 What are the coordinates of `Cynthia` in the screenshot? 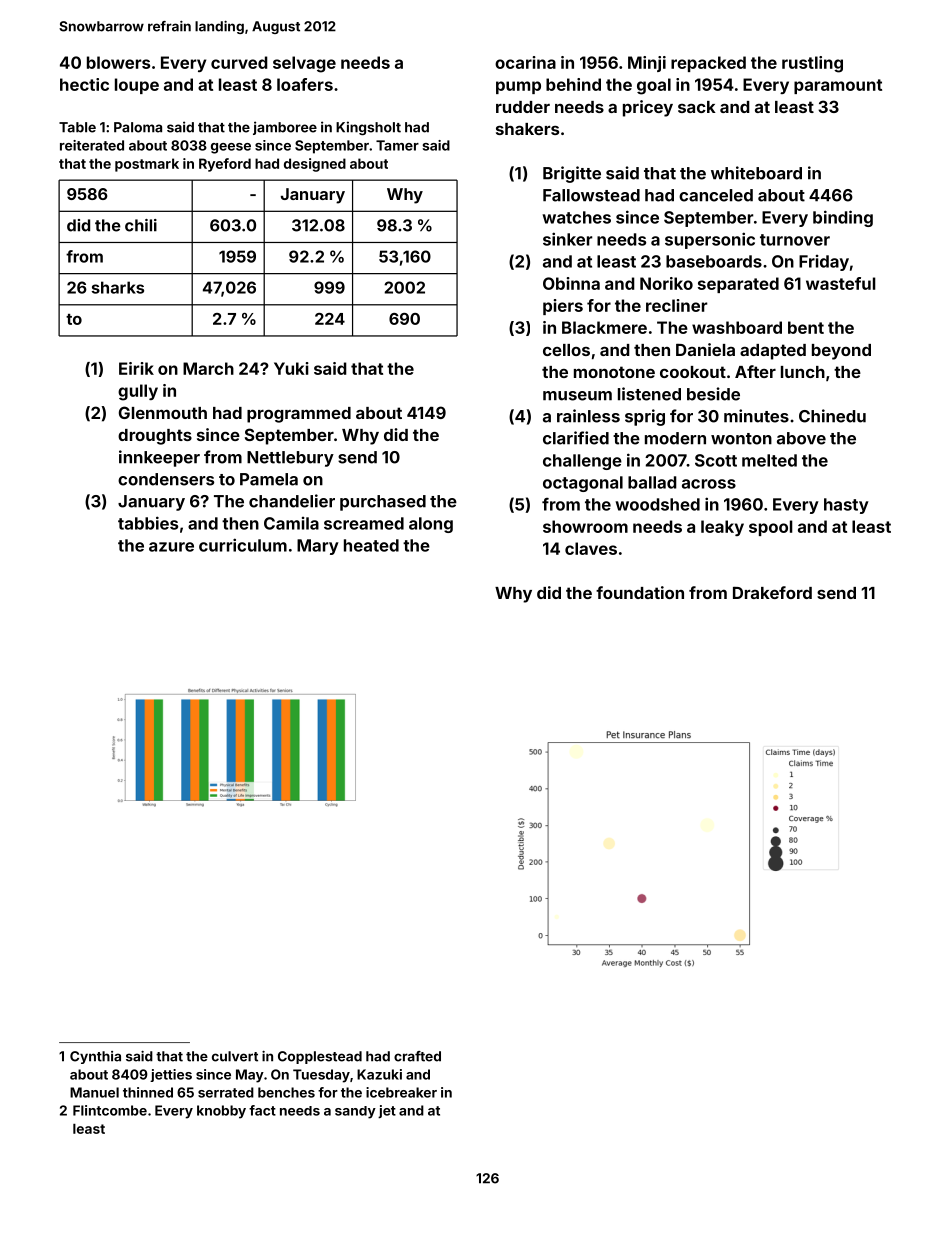 It's located at (95, 1057).
